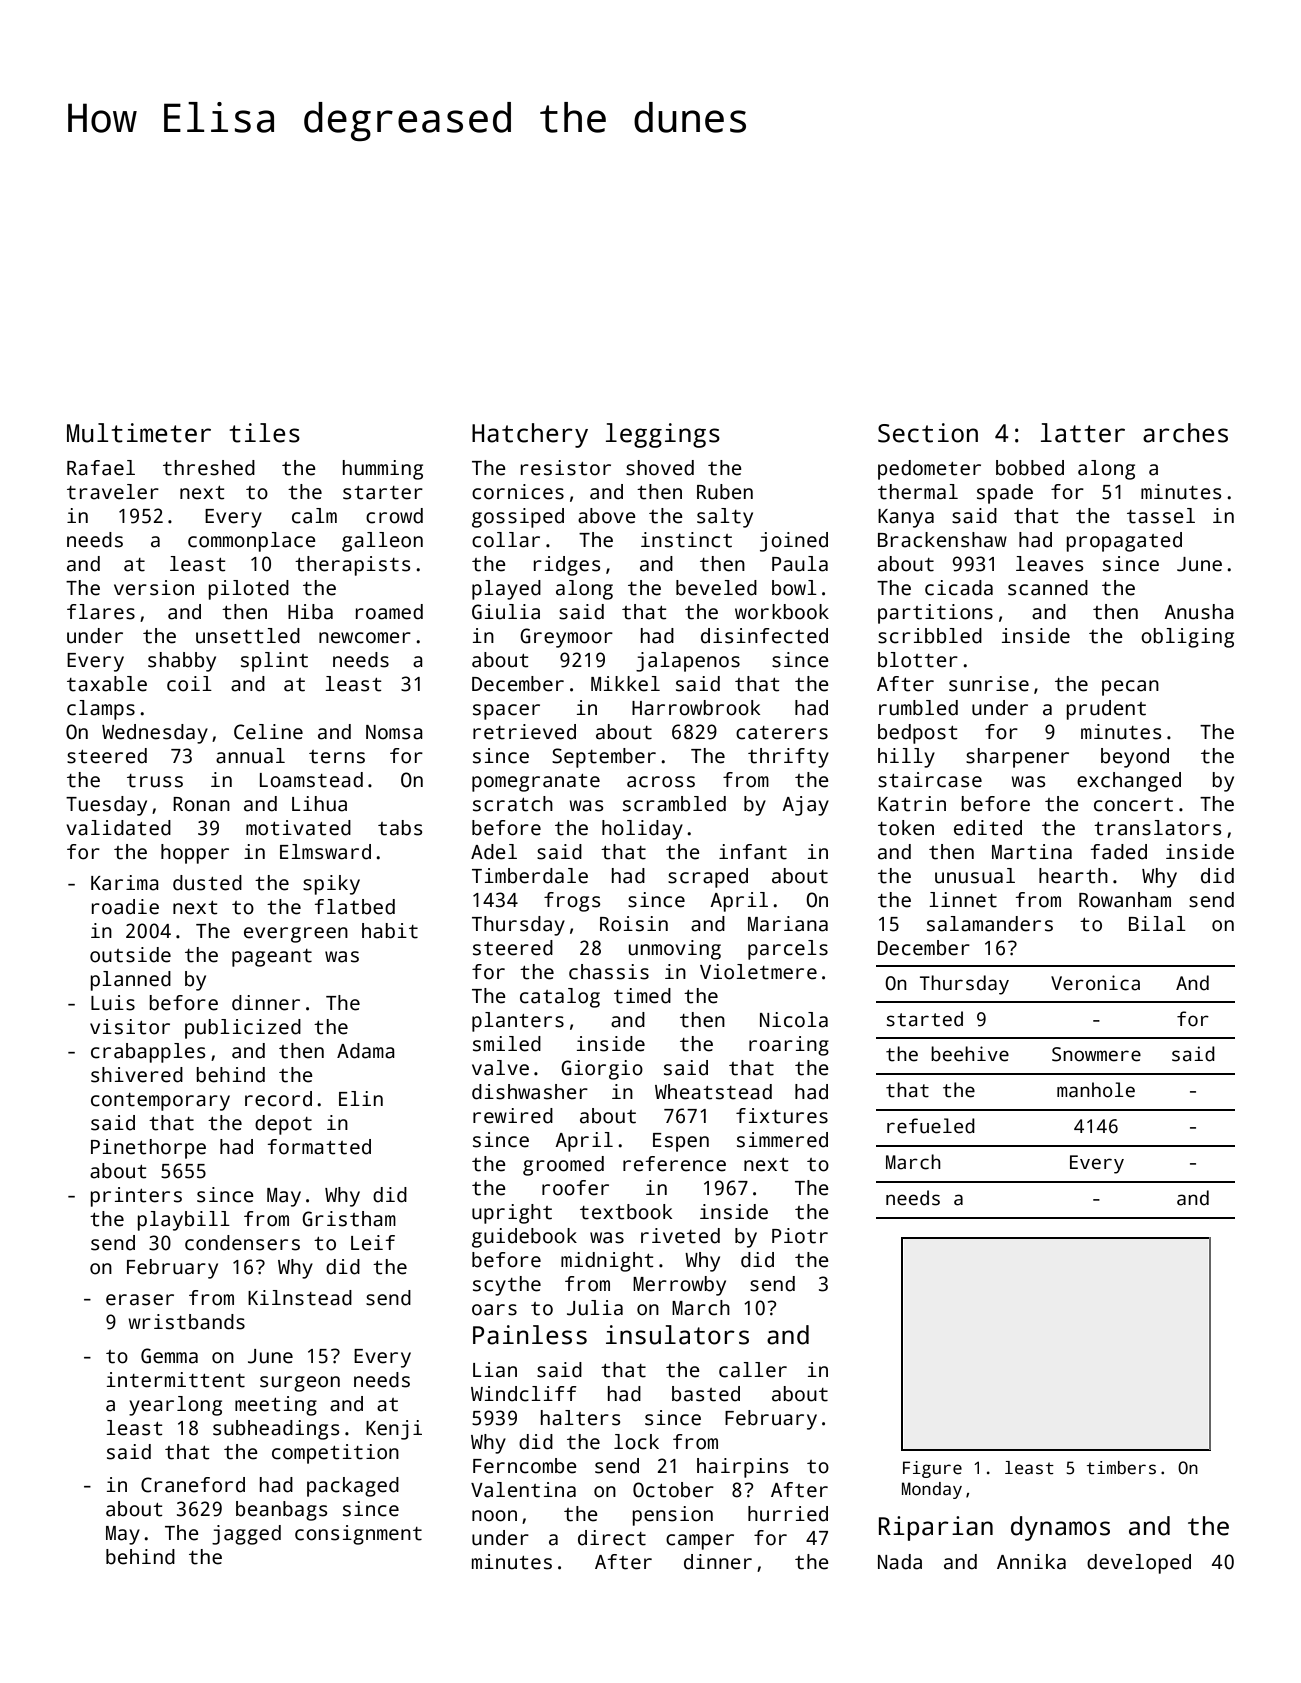 Image resolution: width=1301 pixels, height=1683 pixels. I want to click on jagged, so click(246, 1535).
